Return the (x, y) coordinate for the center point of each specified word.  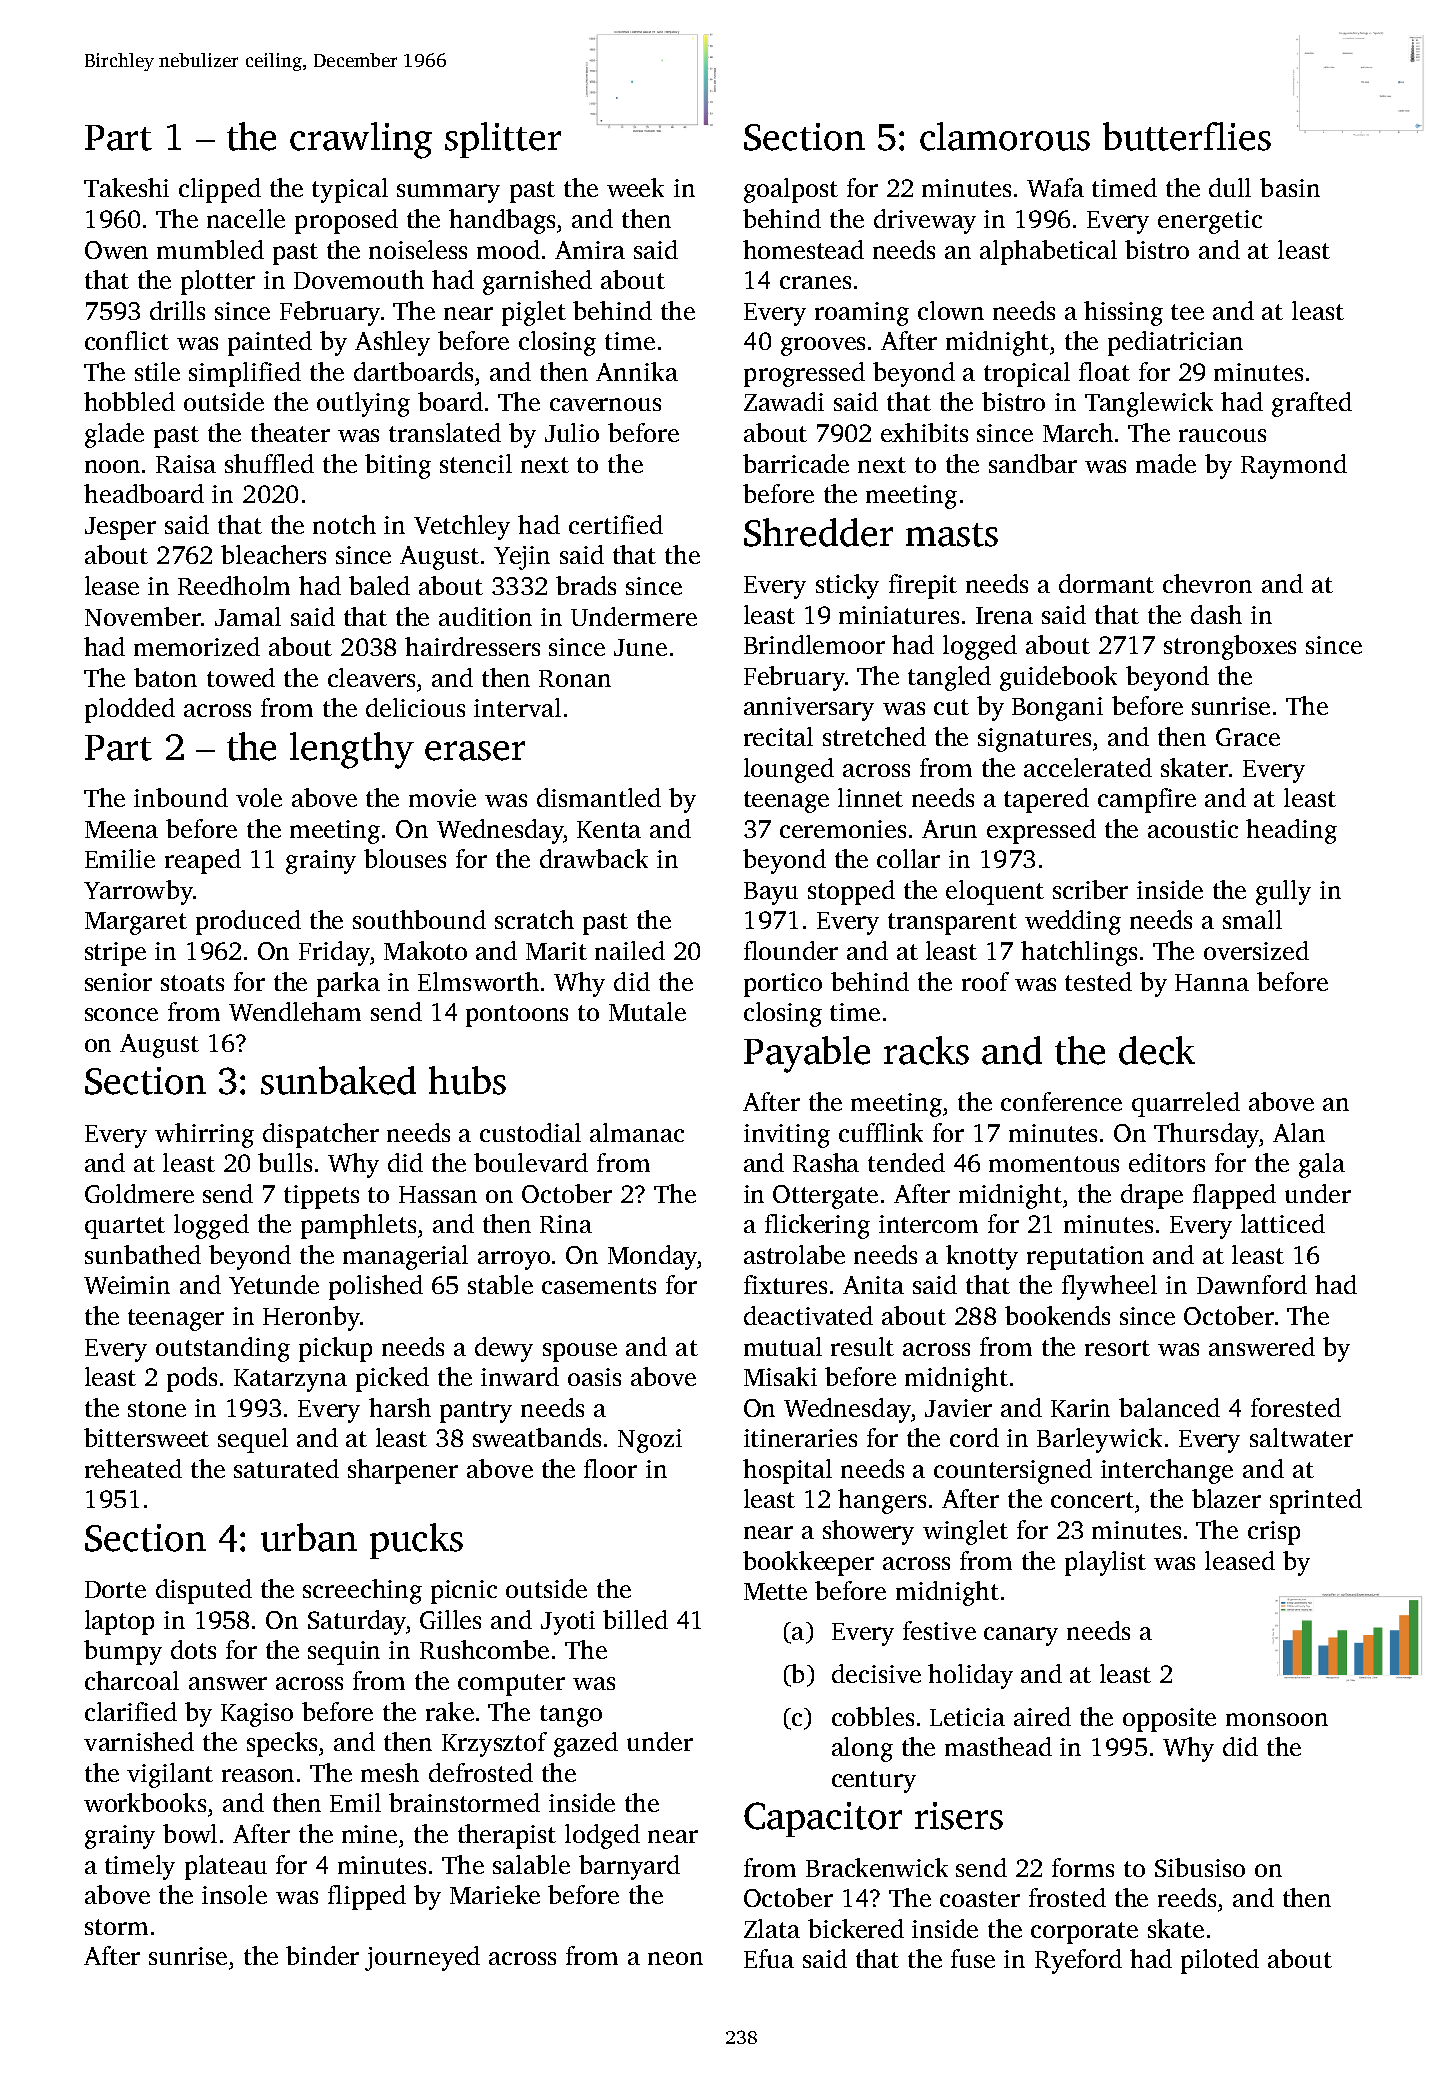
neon (675, 1958)
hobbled (129, 401)
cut (951, 707)
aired (1042, 1716)
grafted (1312, 404)
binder (322, 1955)
